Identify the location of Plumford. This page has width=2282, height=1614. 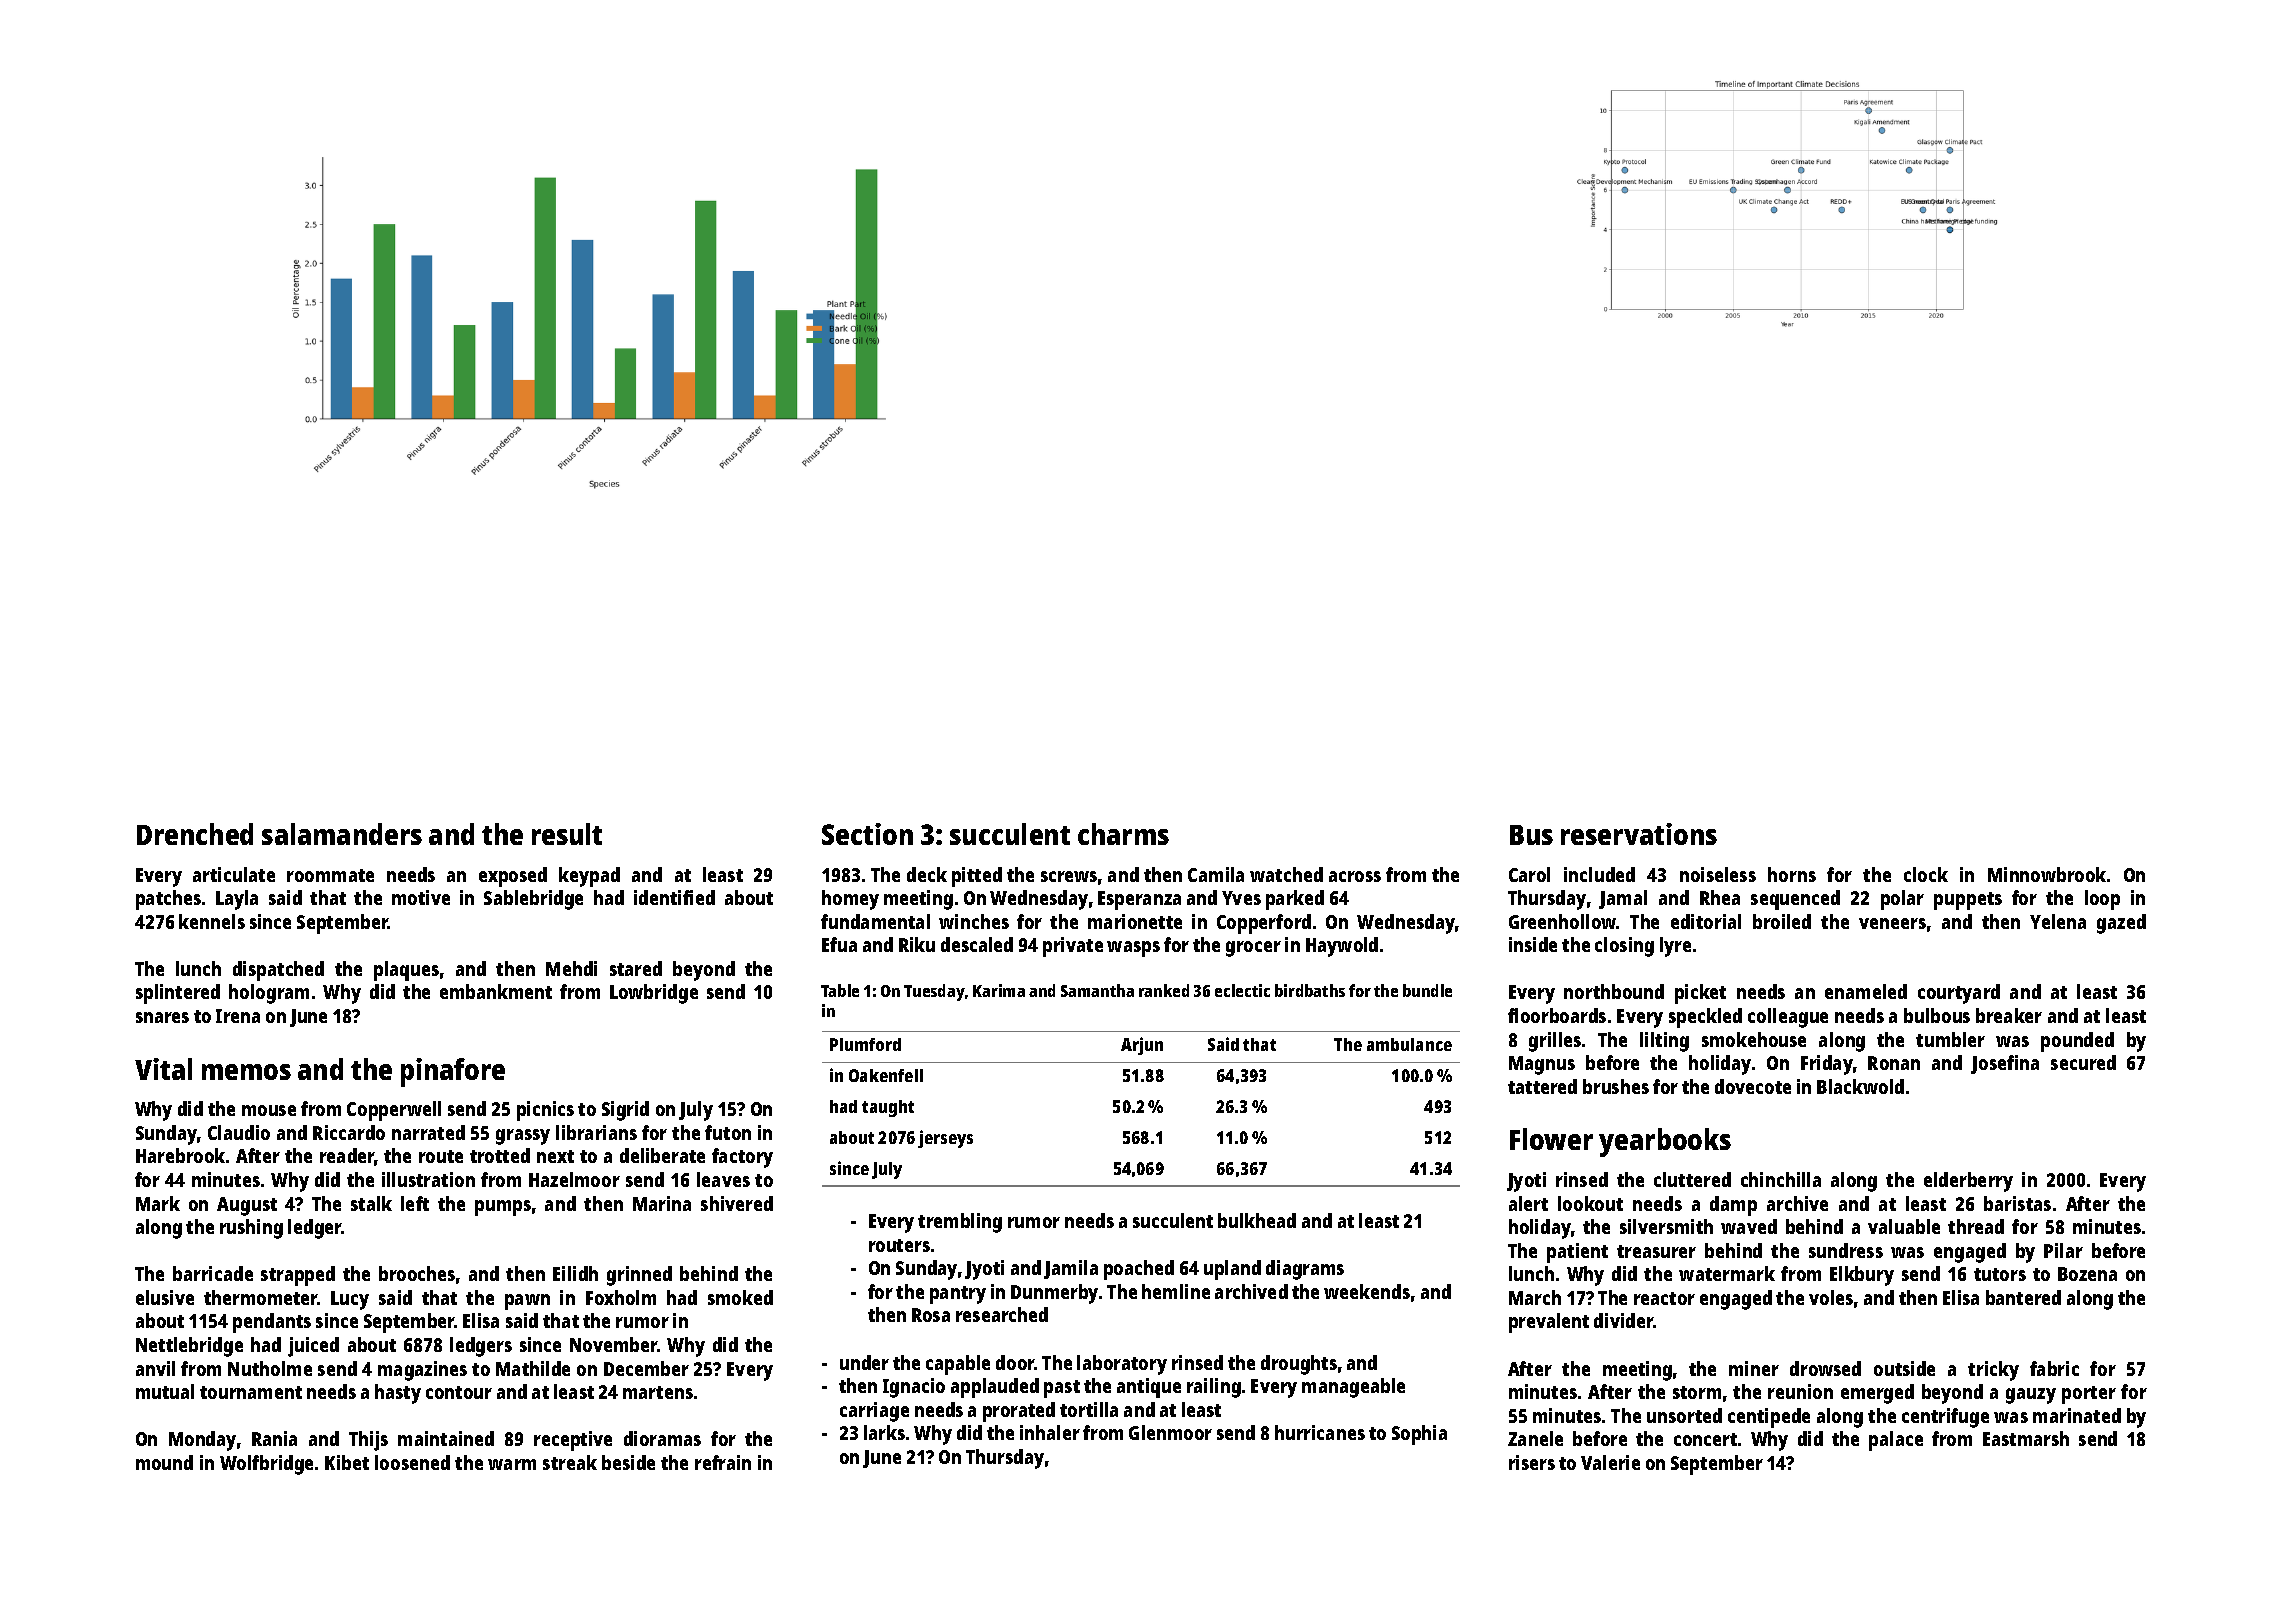
(865, 1044).
